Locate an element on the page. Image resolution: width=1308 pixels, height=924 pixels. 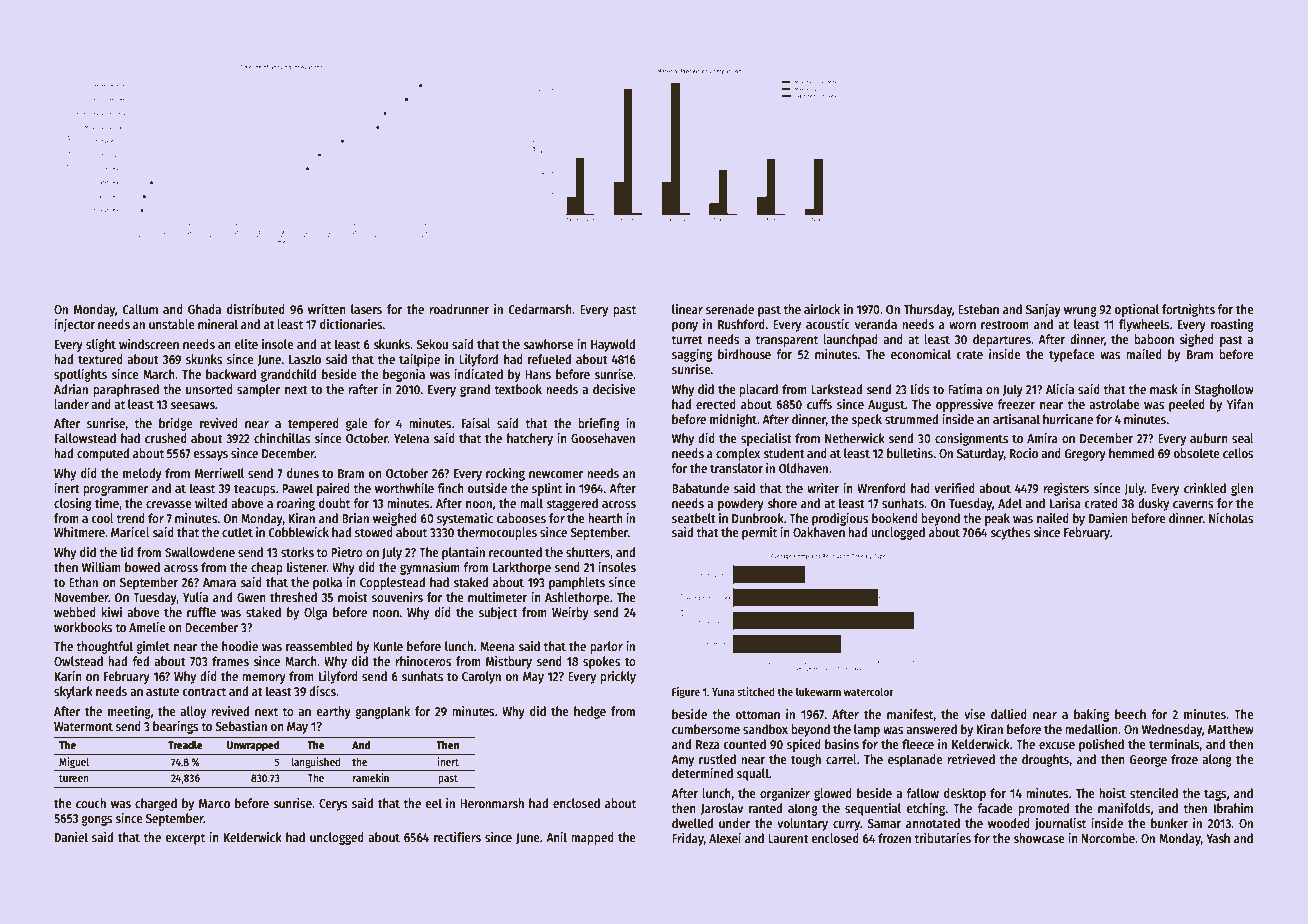
acoustic is located at coordinates (828, 324).
